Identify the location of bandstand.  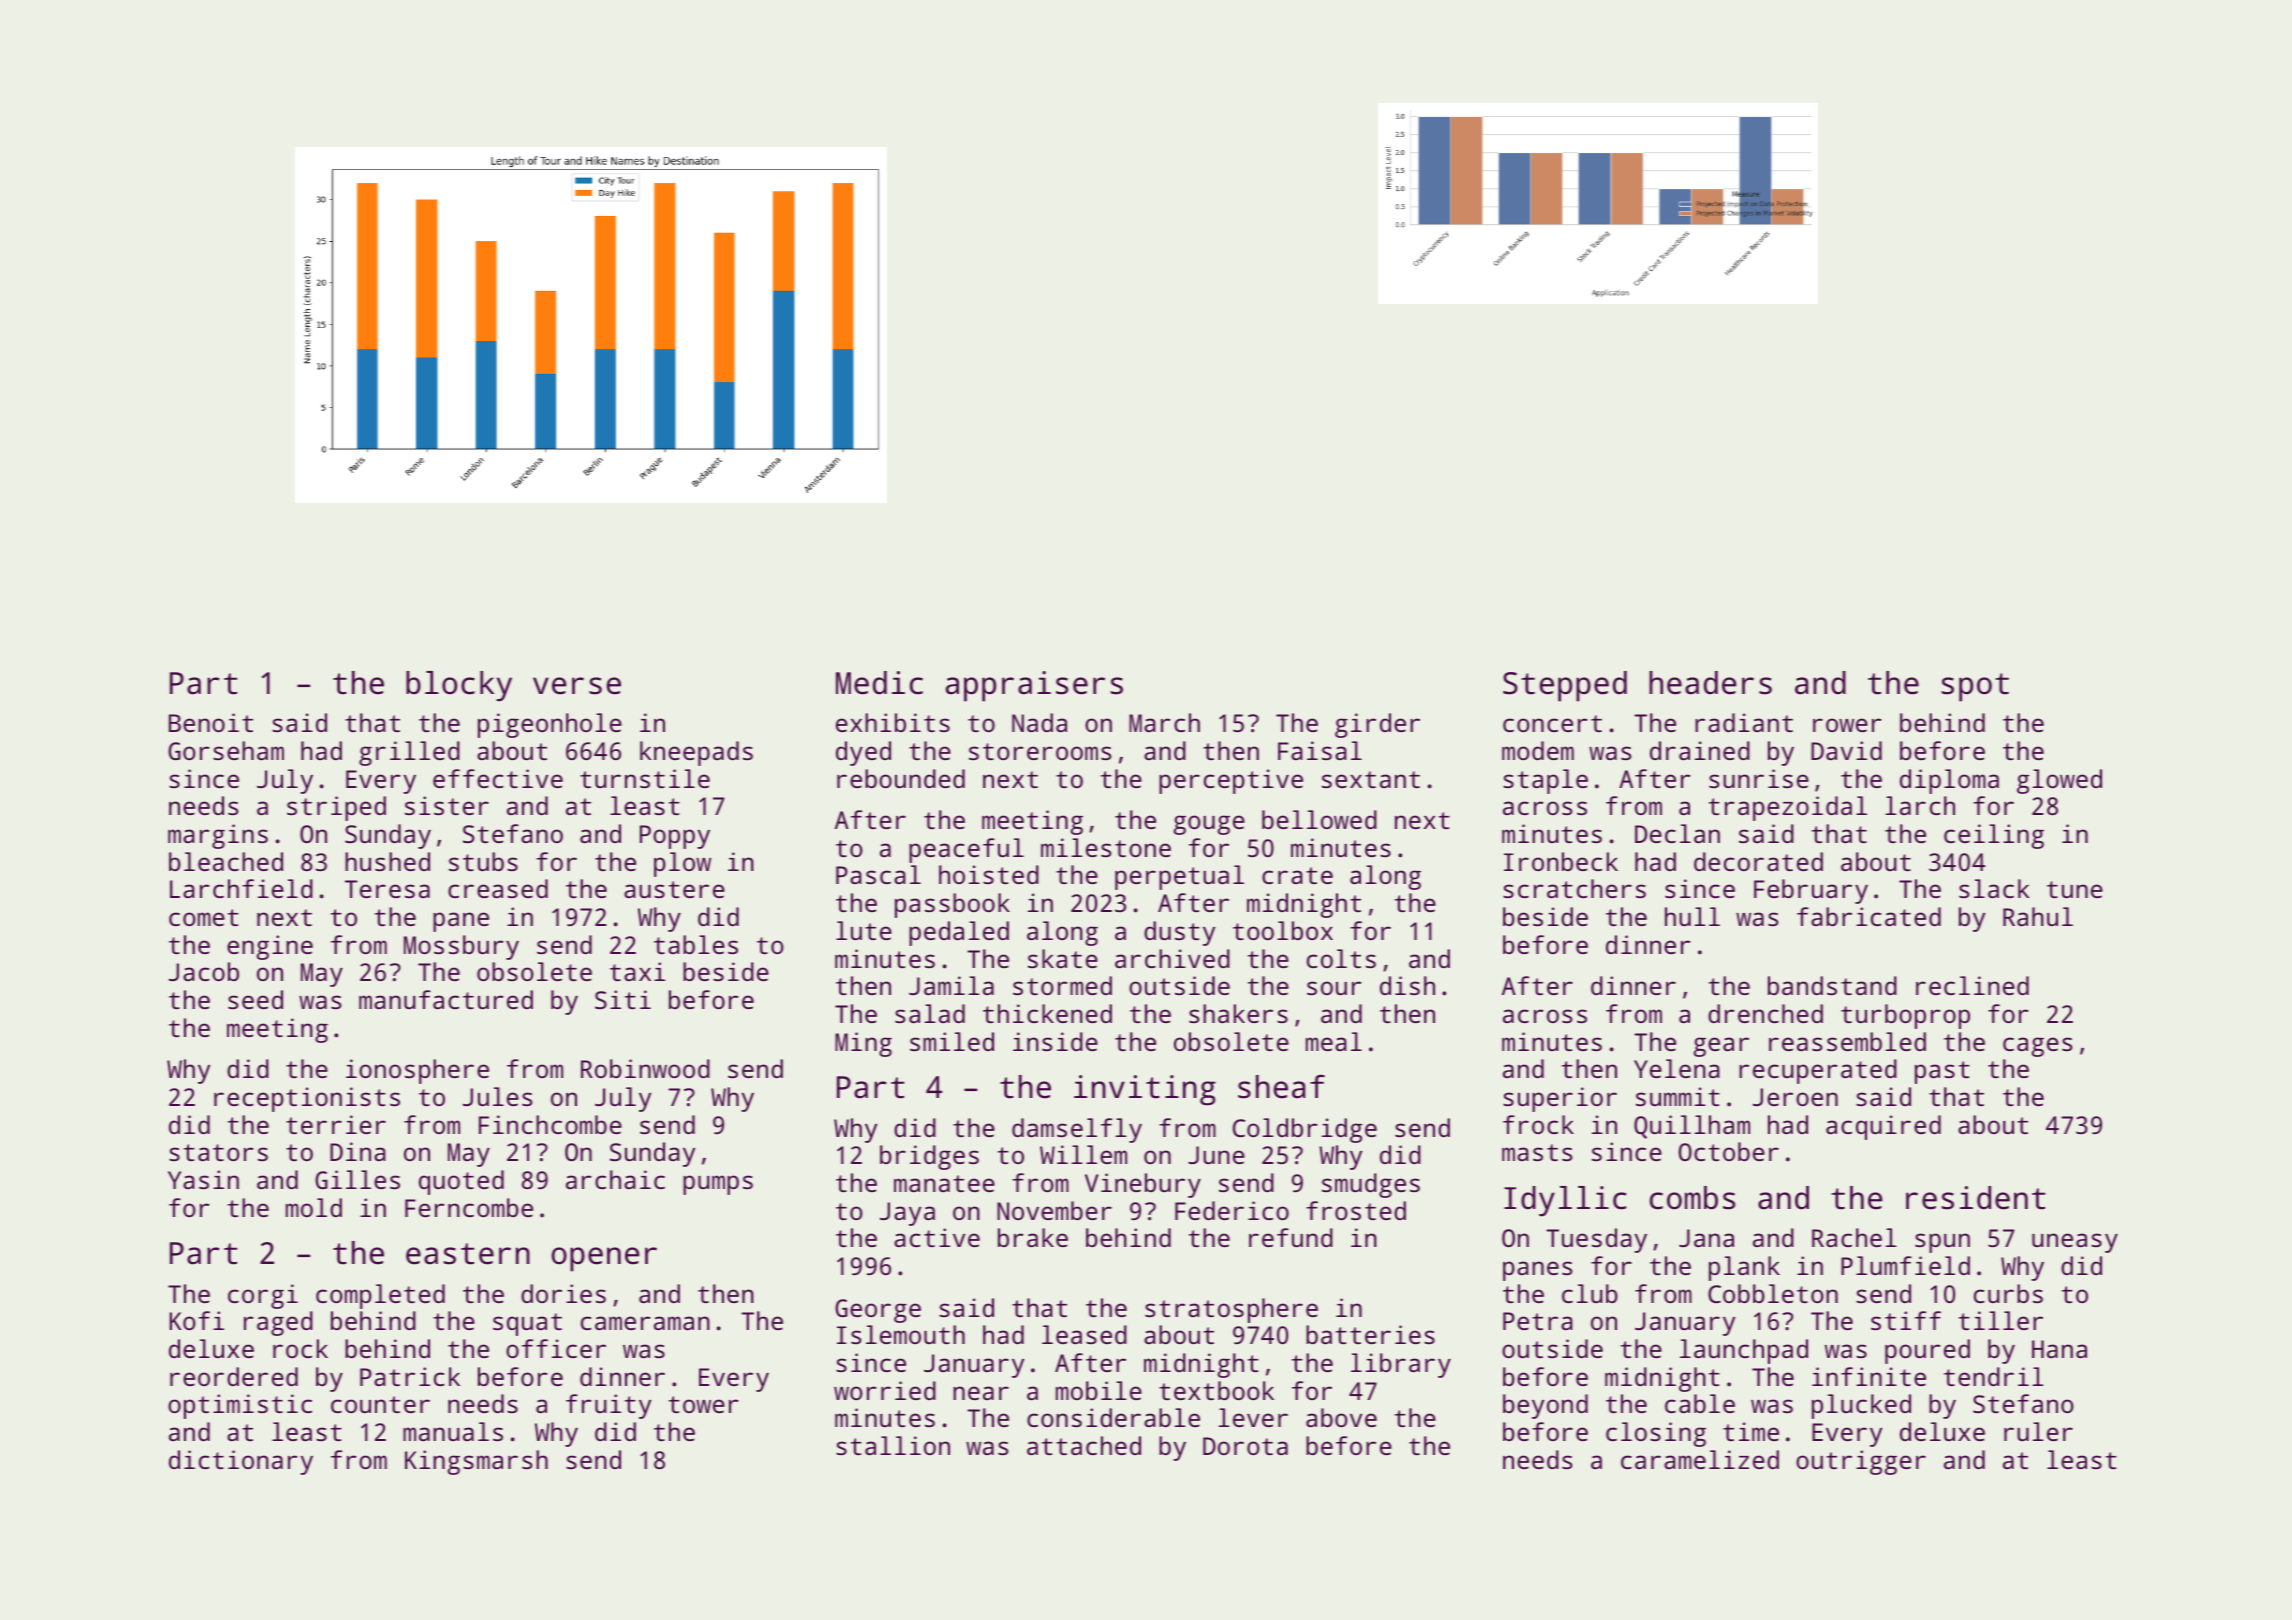
(1832, 985).
